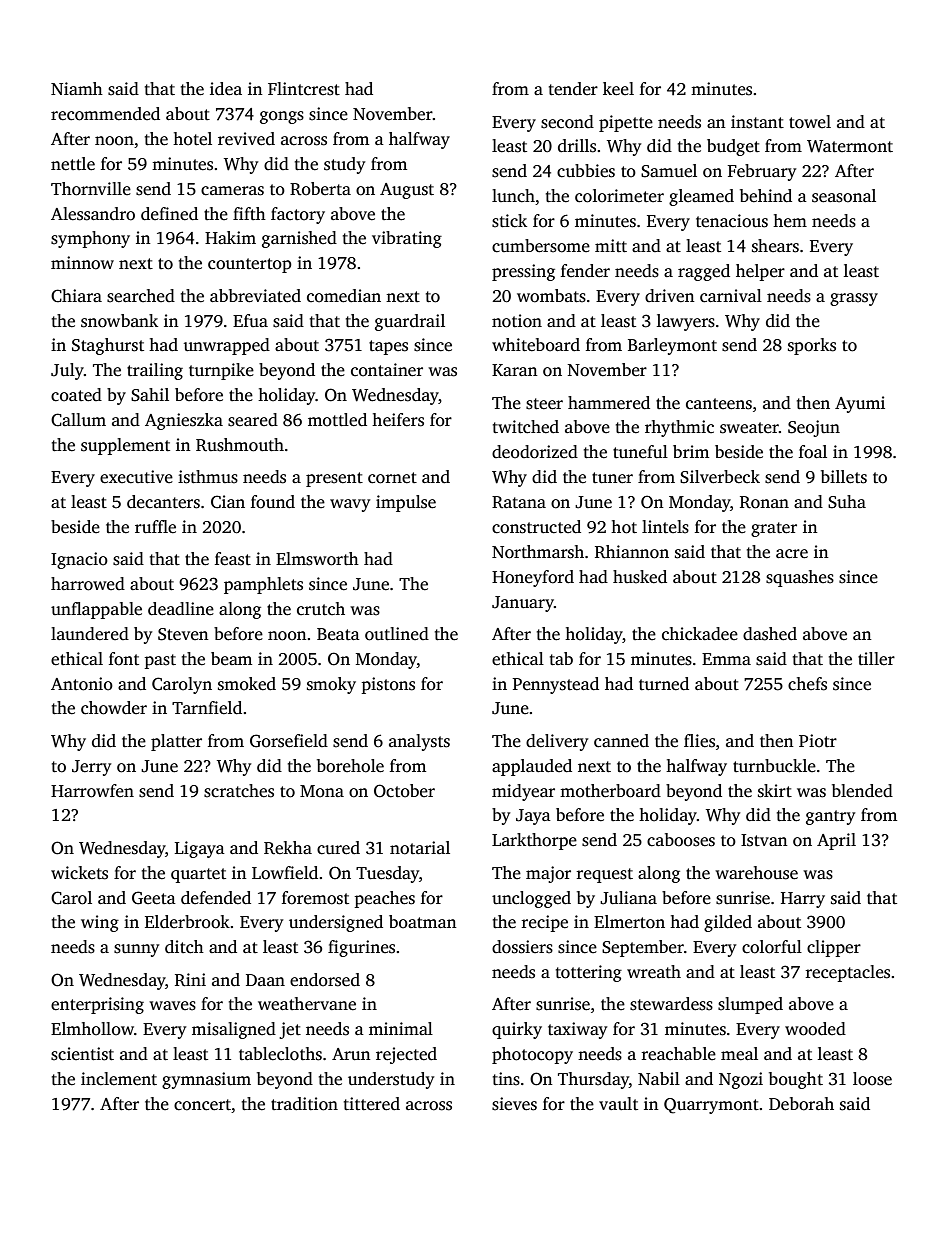  I want to click on concert, so click(202, 1105).
